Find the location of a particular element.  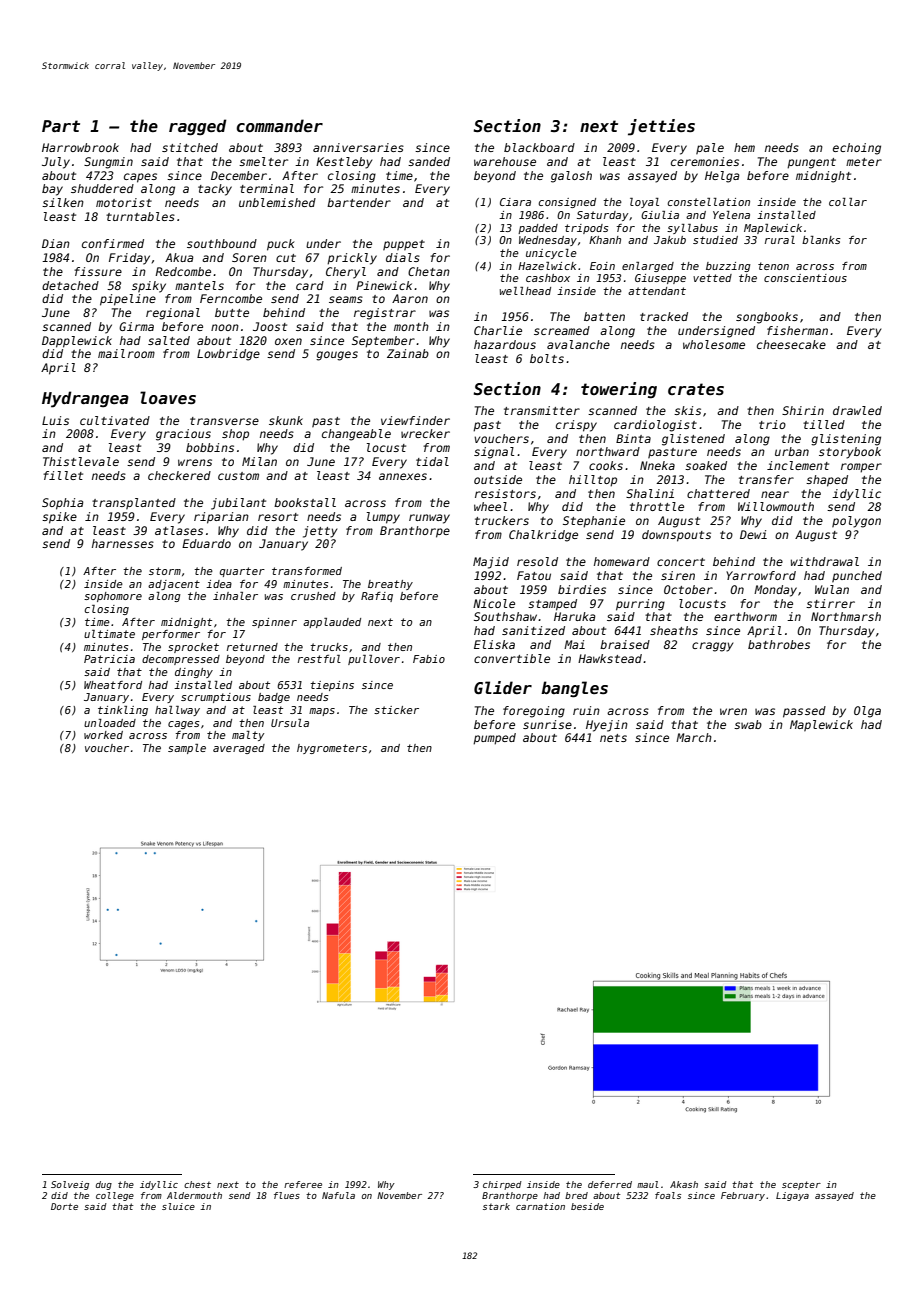

Ligaya is located at coordinates (792, 1196).
